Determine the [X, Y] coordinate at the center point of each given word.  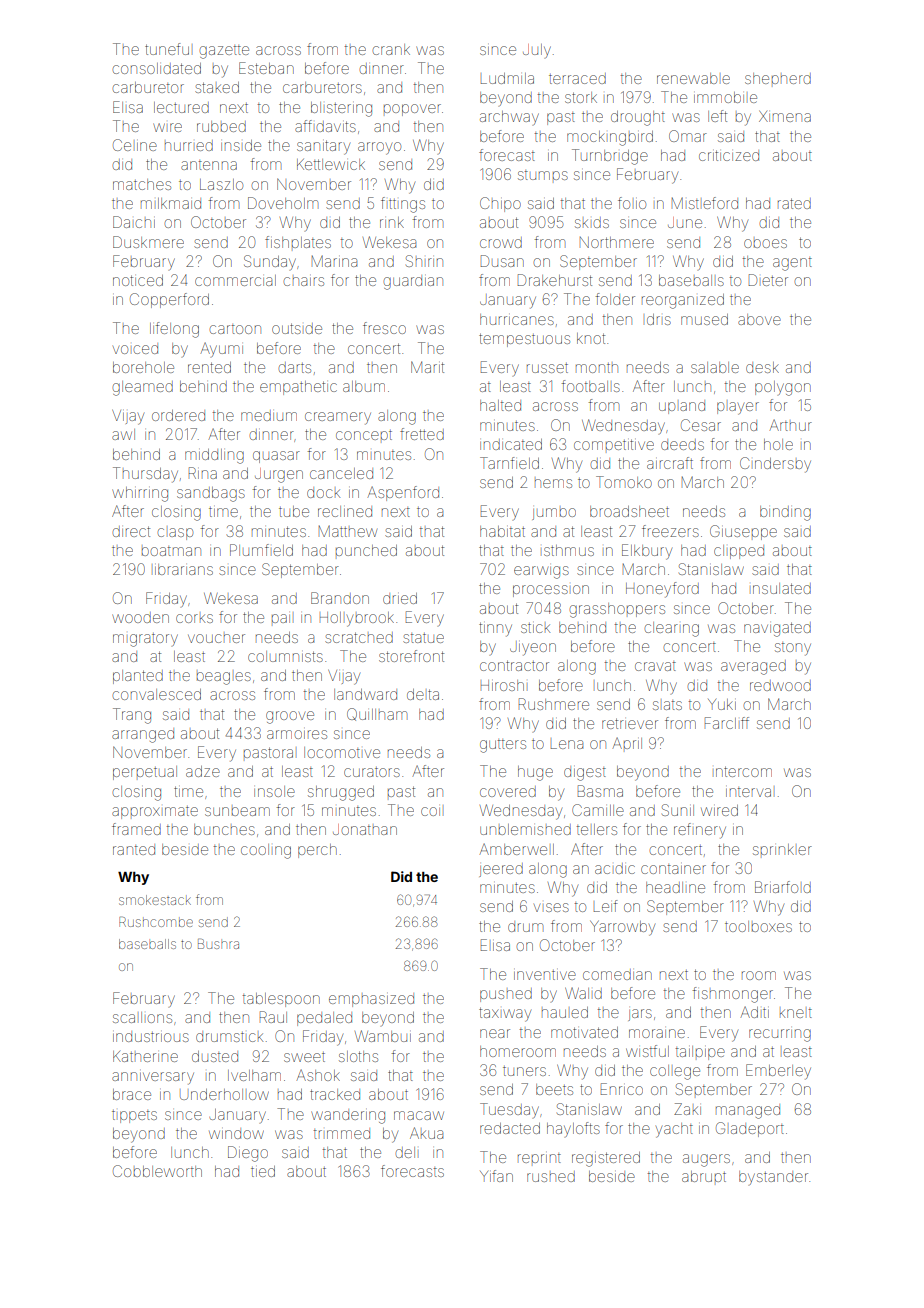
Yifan [496, 1176]
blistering [341, 109]
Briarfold [783, 887]
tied [263, 1171]
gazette [224, 52]
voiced [135, 348]
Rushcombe [156, 922]
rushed [551, 1176]
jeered [501, 870]
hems [553, 483]
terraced [577, 78]
